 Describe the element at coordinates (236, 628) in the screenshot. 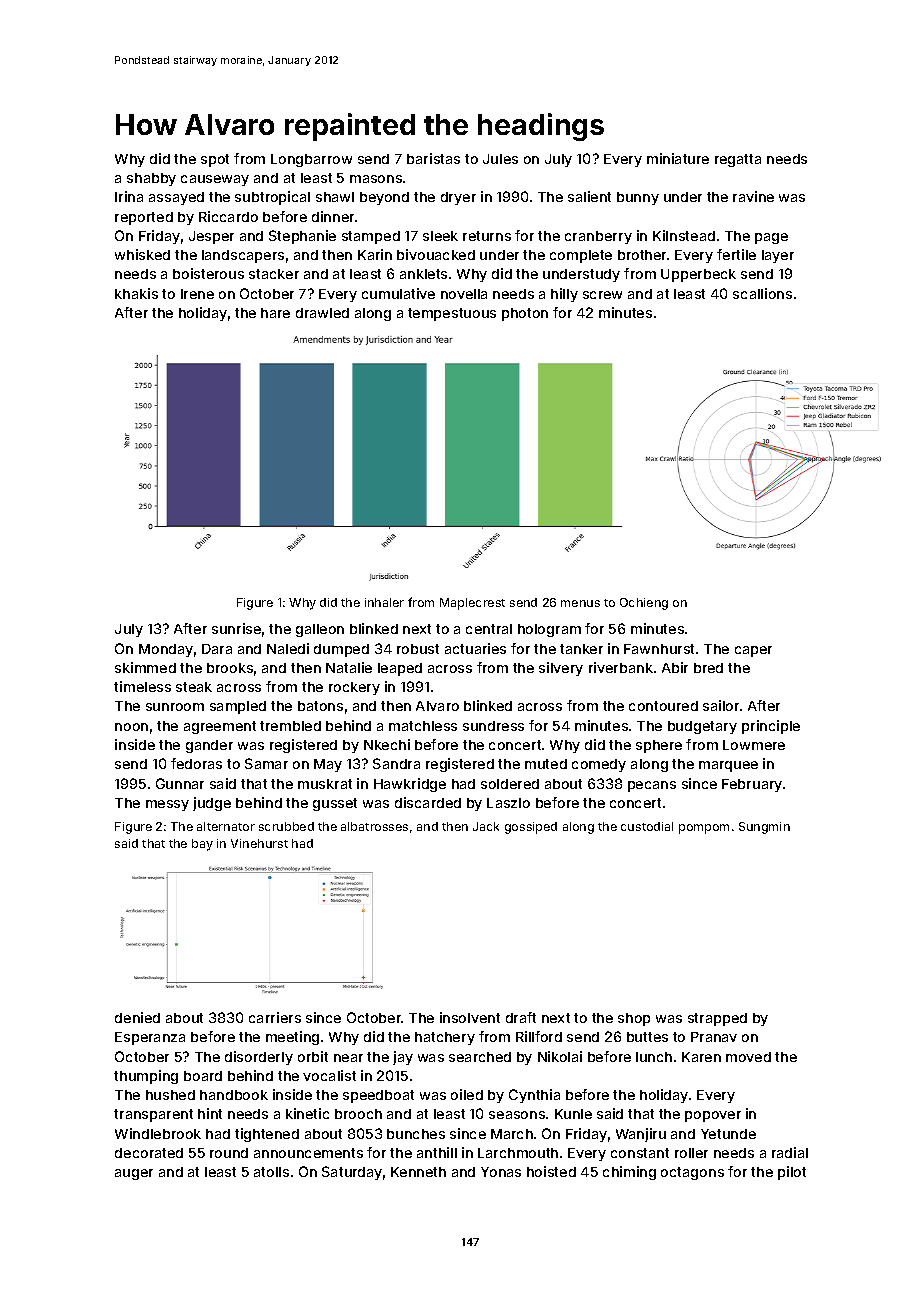

I see `sunrise` at that location.
